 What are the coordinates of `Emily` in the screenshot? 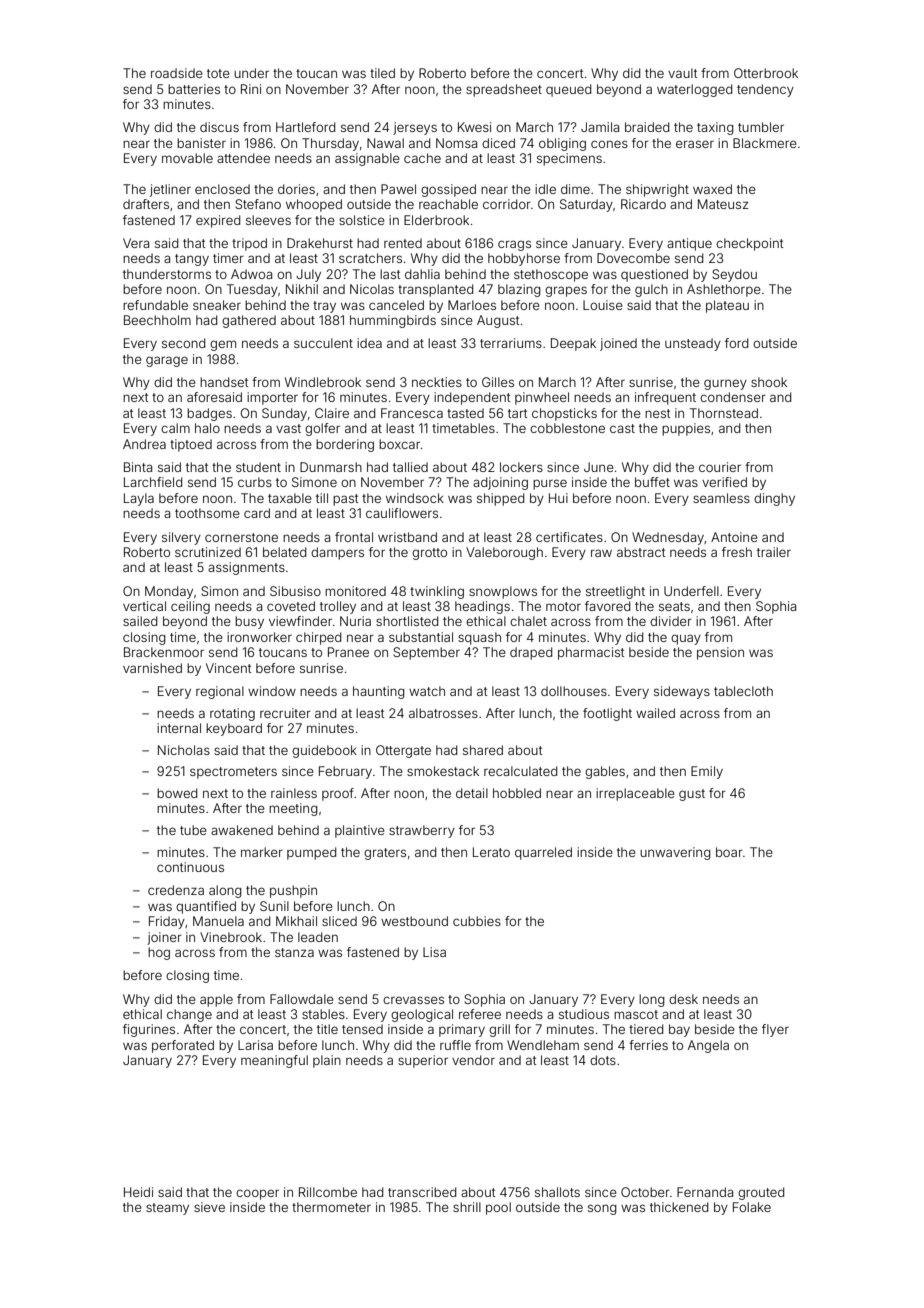 It's located at (707, 772).
